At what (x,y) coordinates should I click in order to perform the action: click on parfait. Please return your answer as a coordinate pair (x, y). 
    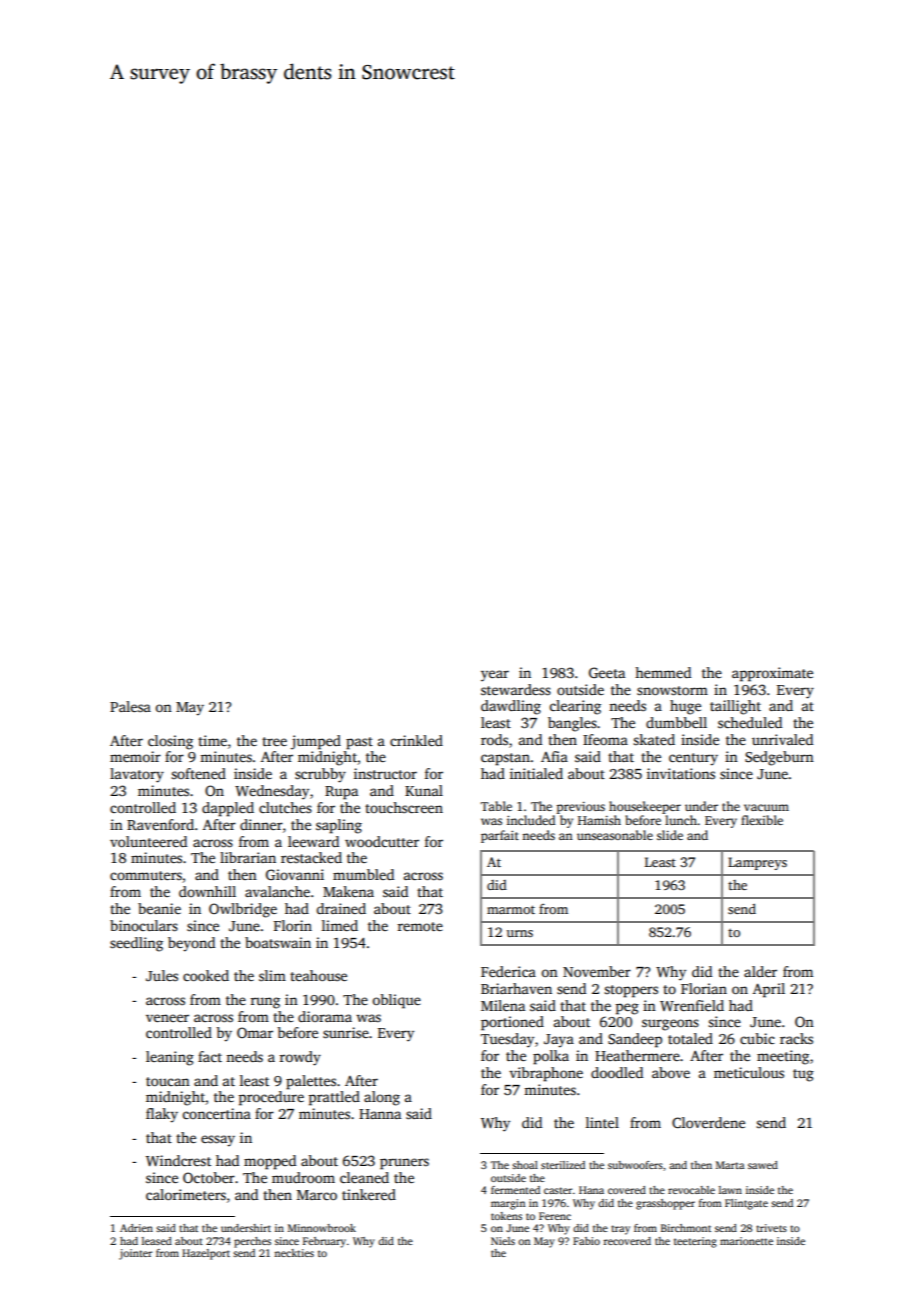
    Looking at the image, I should click on (500, 836).
